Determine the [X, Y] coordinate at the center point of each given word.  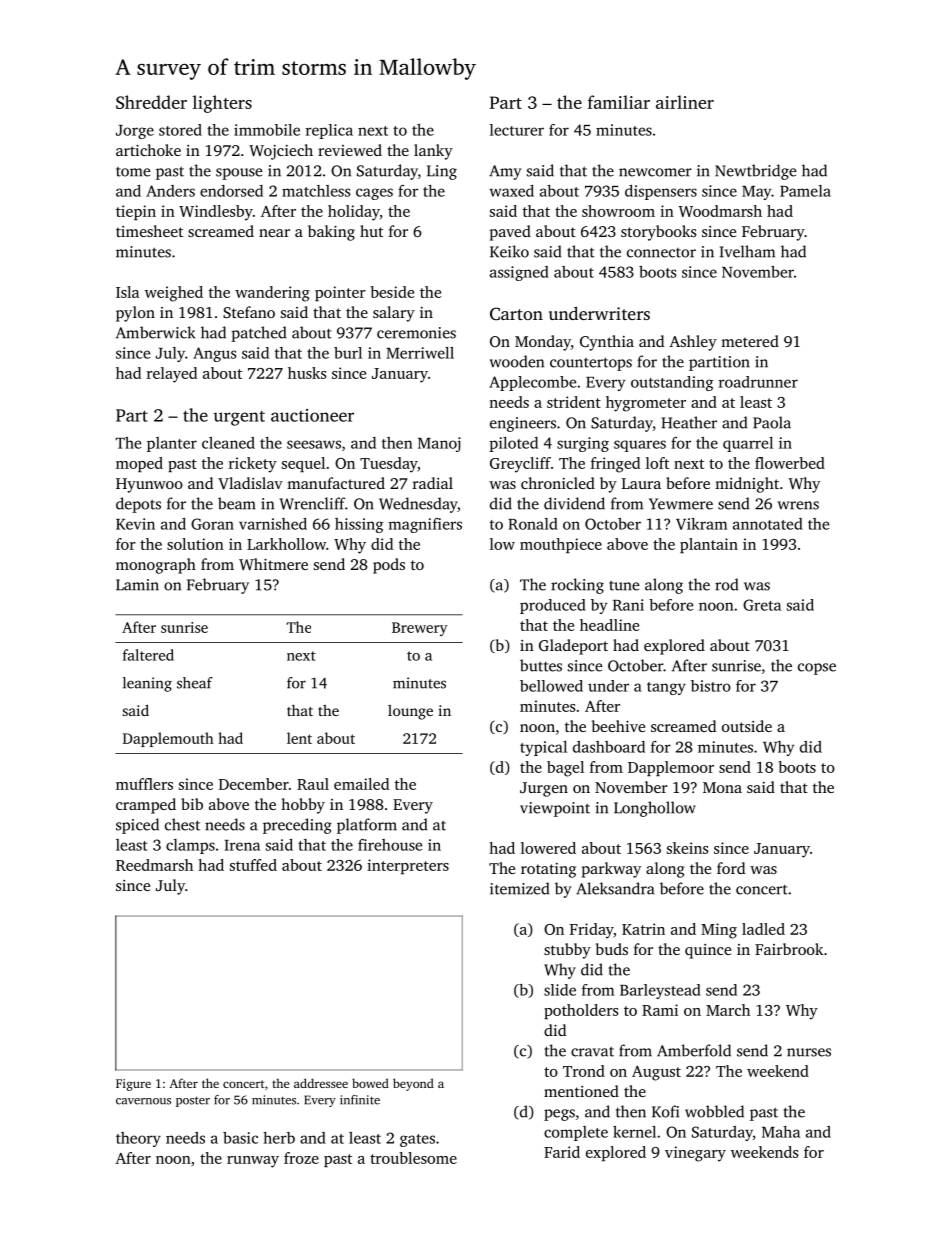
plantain [709, 545]
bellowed [551, 686]
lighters [222, 104]
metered [750, 341]
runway [253, 1162]
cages [374, 194]
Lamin [137, 585]
